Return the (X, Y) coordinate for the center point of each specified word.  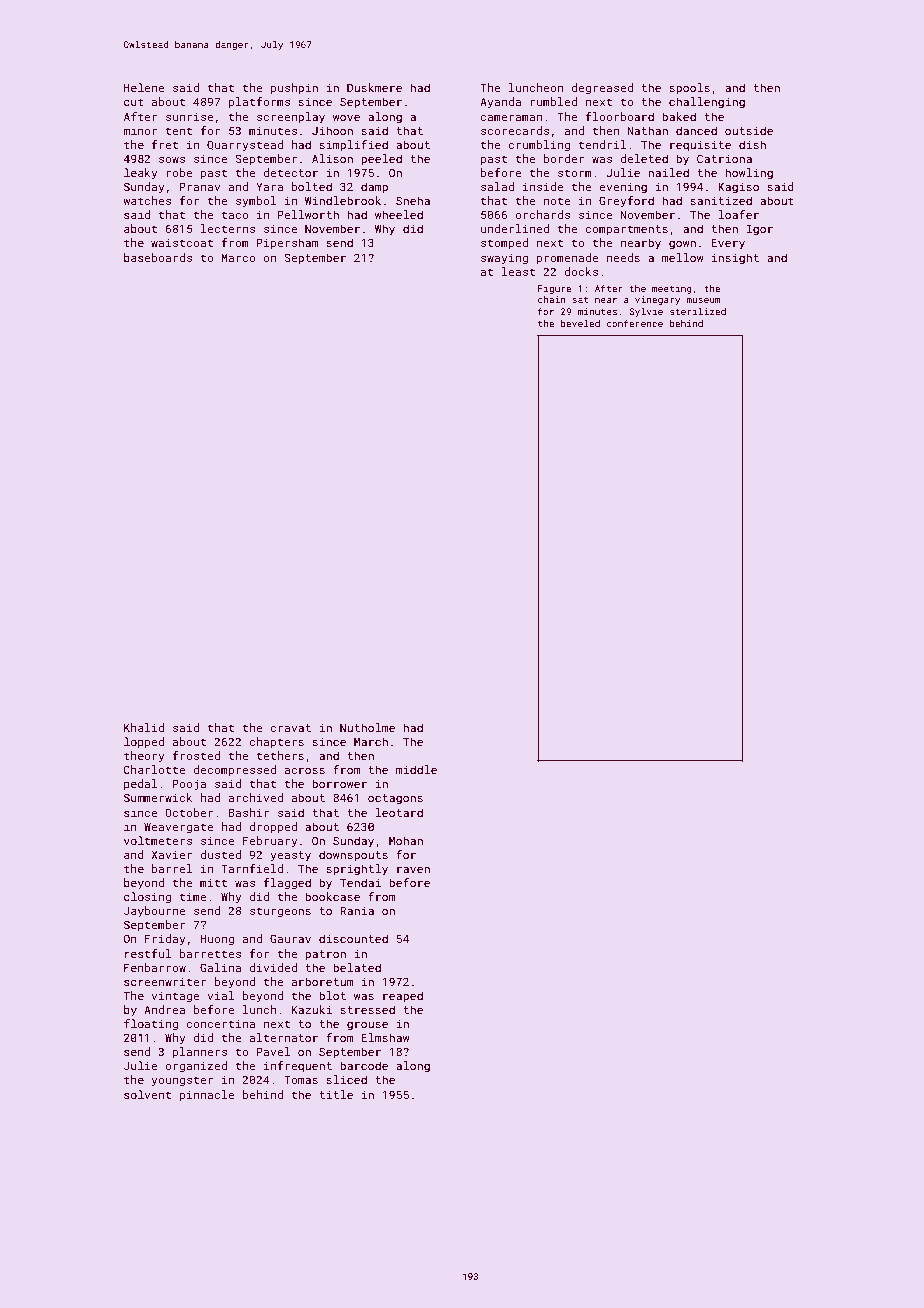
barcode (364, 1065)
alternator (284, 1037)
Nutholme (367, 727)
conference (635, 323)
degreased (602, 89)
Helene (144, 87)
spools (689, 89)
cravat (290, 728)
